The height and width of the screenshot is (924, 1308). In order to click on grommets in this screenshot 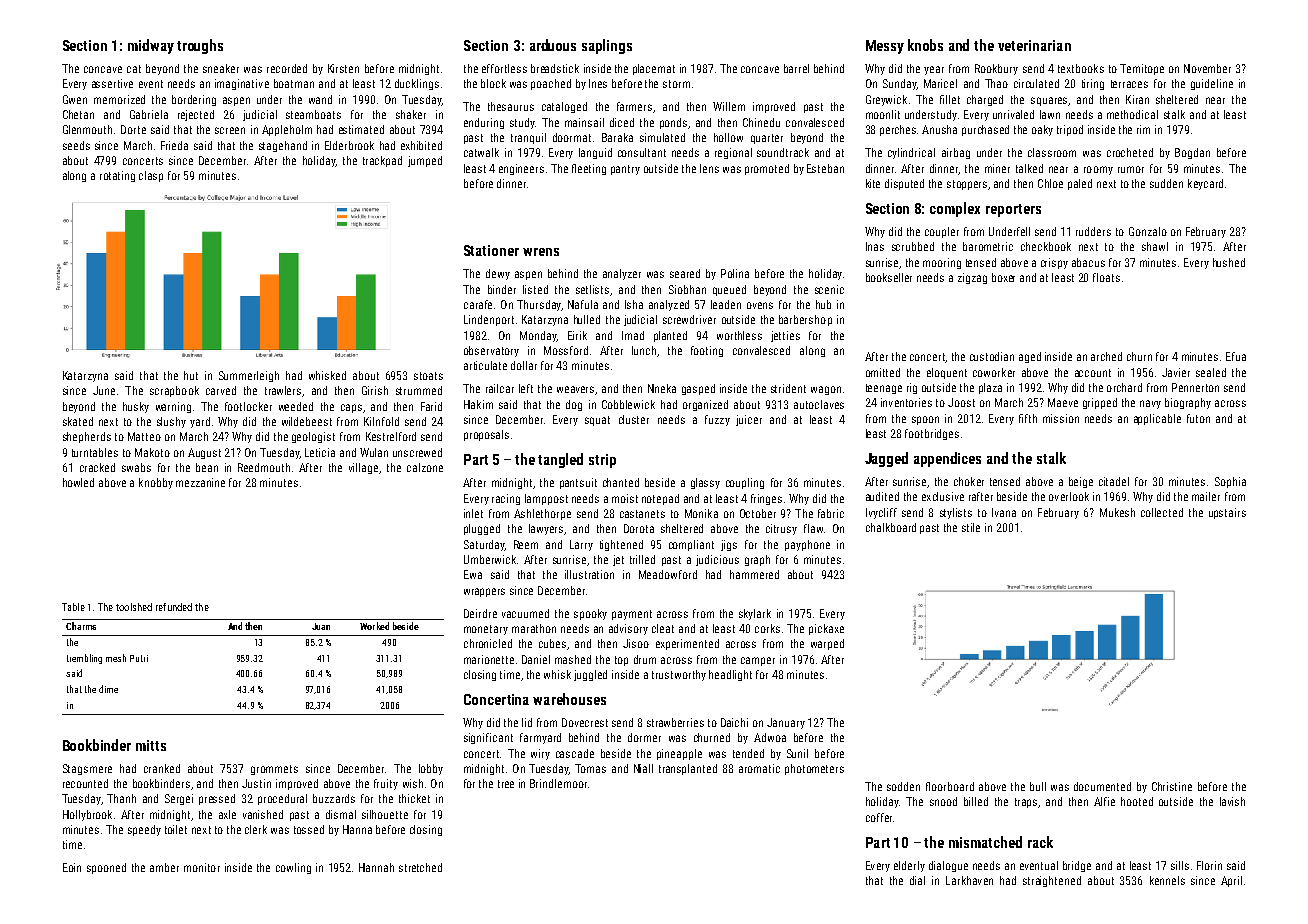, I will do `click(274, 770)`.
